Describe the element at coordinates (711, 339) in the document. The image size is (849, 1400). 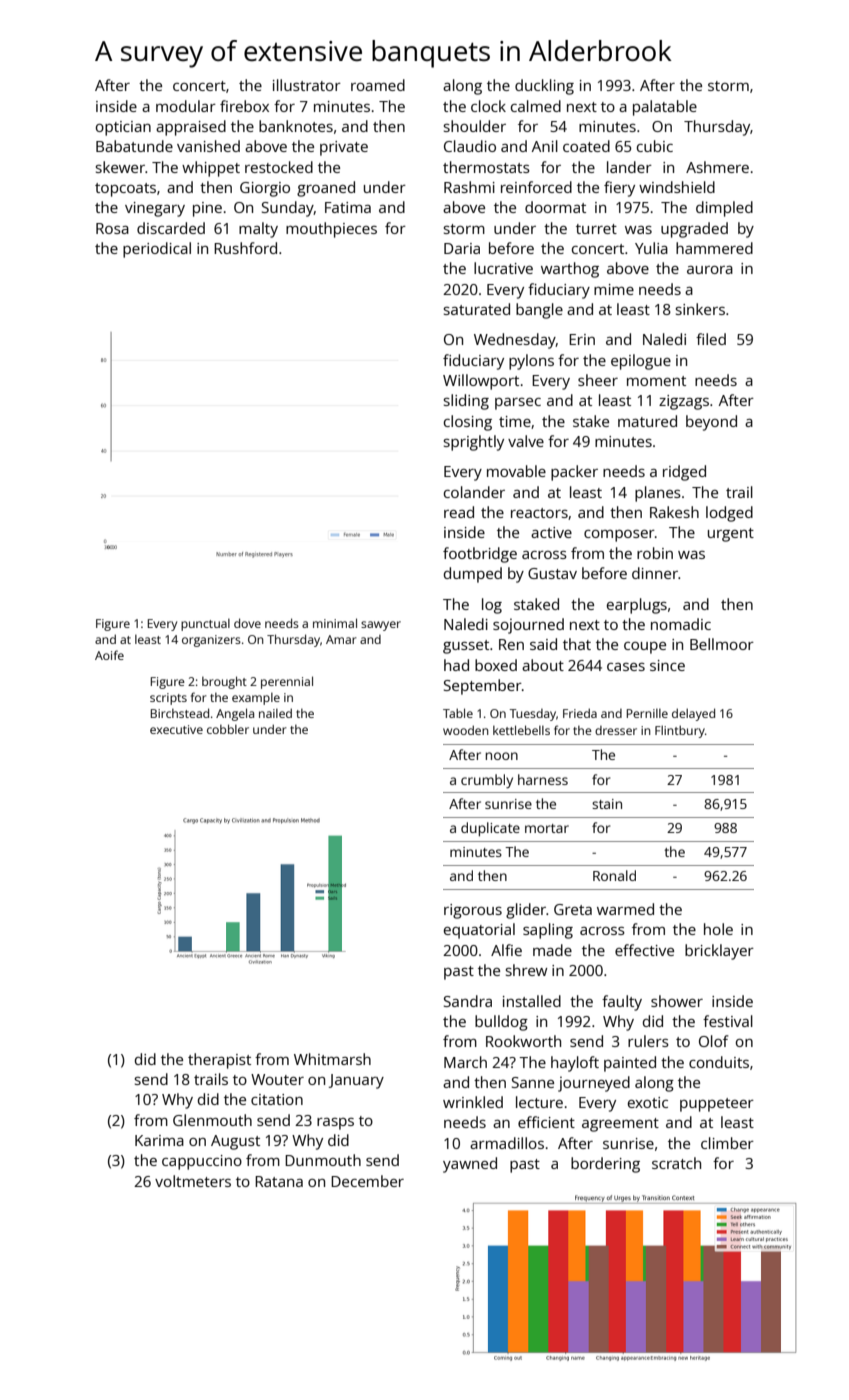
I see `filed` at that location.
